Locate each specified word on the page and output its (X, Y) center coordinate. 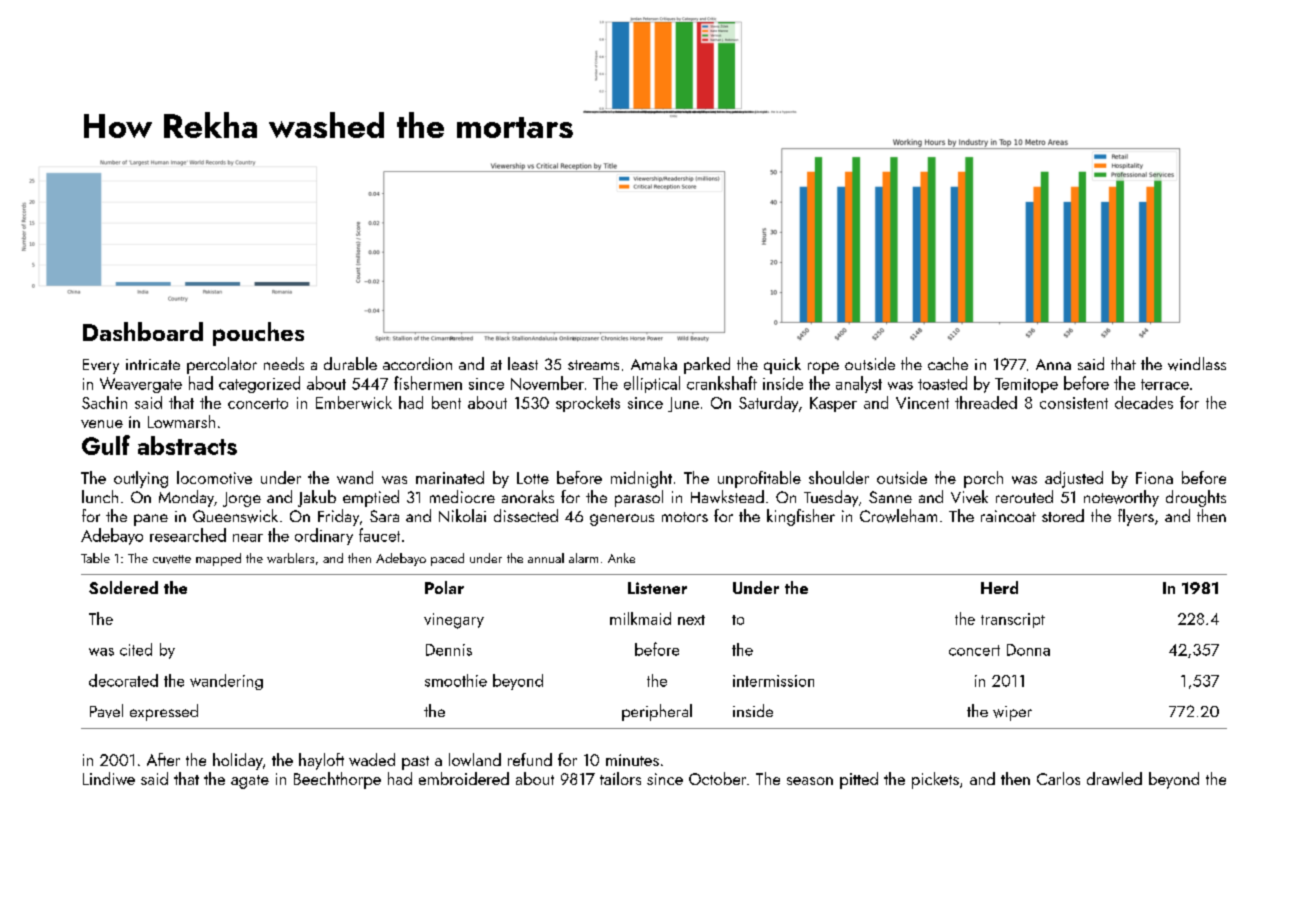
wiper (1012, 713)
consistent (1074, 403)
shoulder (839, 477)
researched (188, 535)
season (810, 781)
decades (1144, 402)
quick (782, 365)
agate (250, 782)
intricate (153, 364)
